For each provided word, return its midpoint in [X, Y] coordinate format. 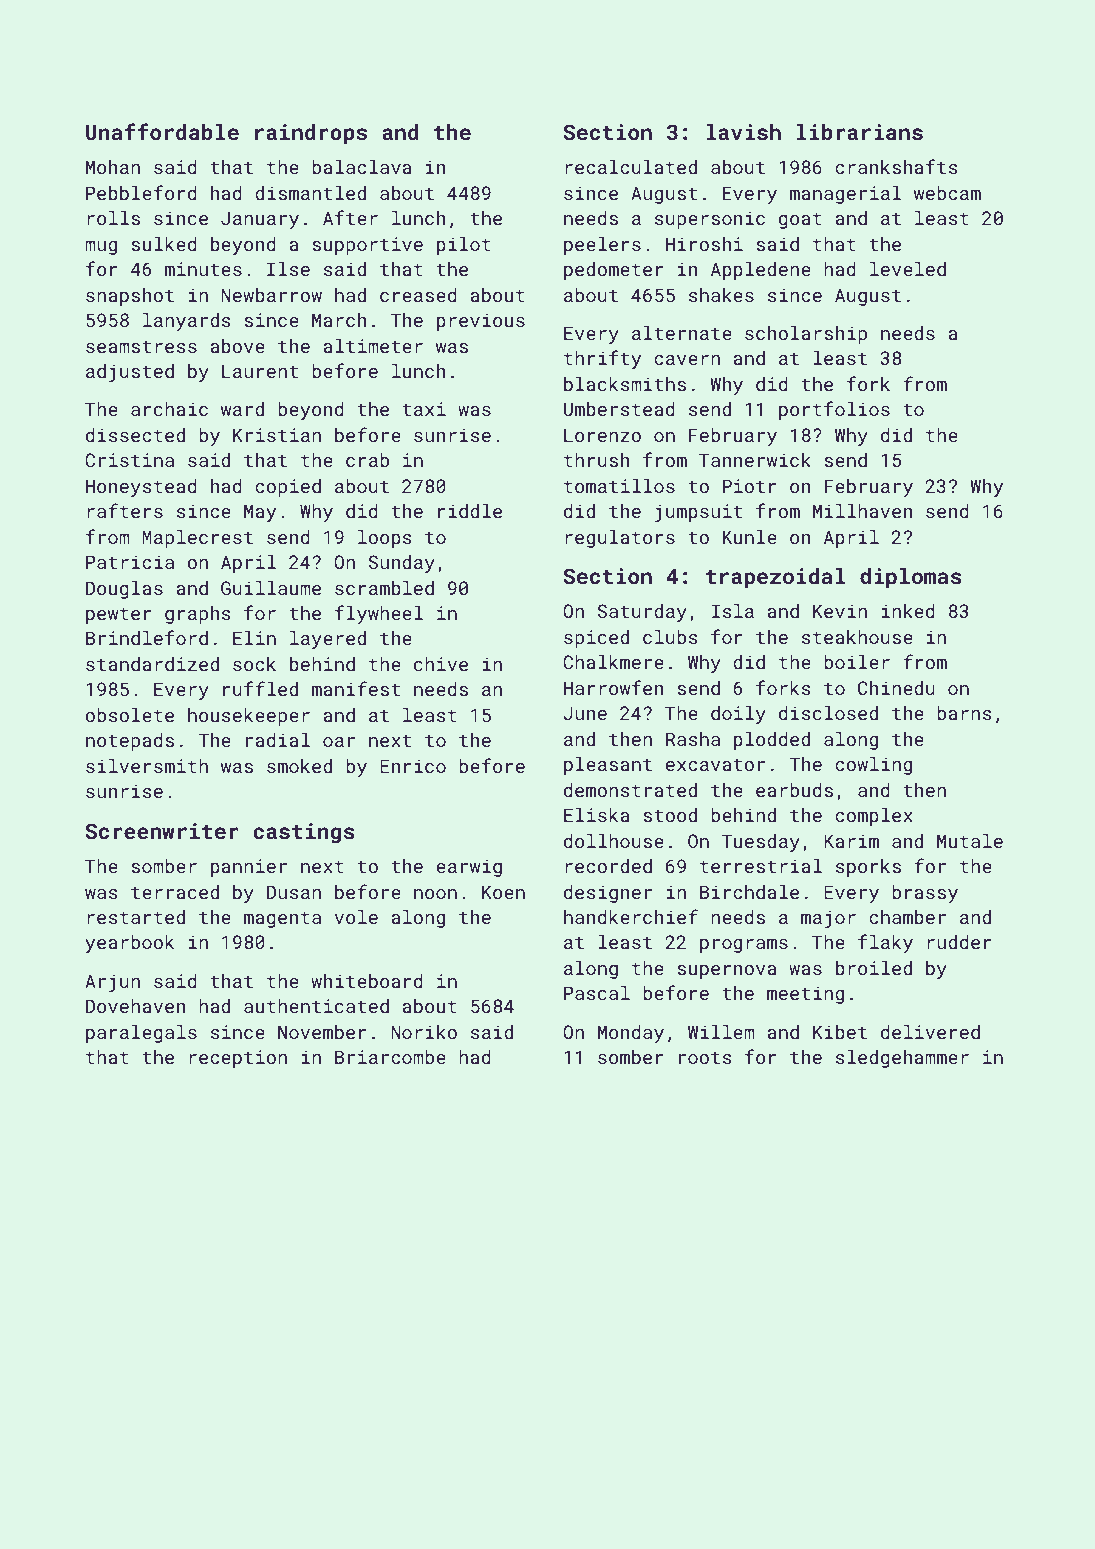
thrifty [602, 359]
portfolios [834, 410]
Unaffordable [162, 131]
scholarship [806, 335]
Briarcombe [390, 1057]
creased [418, 295]
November [322, 1032]
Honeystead [141, 488]
